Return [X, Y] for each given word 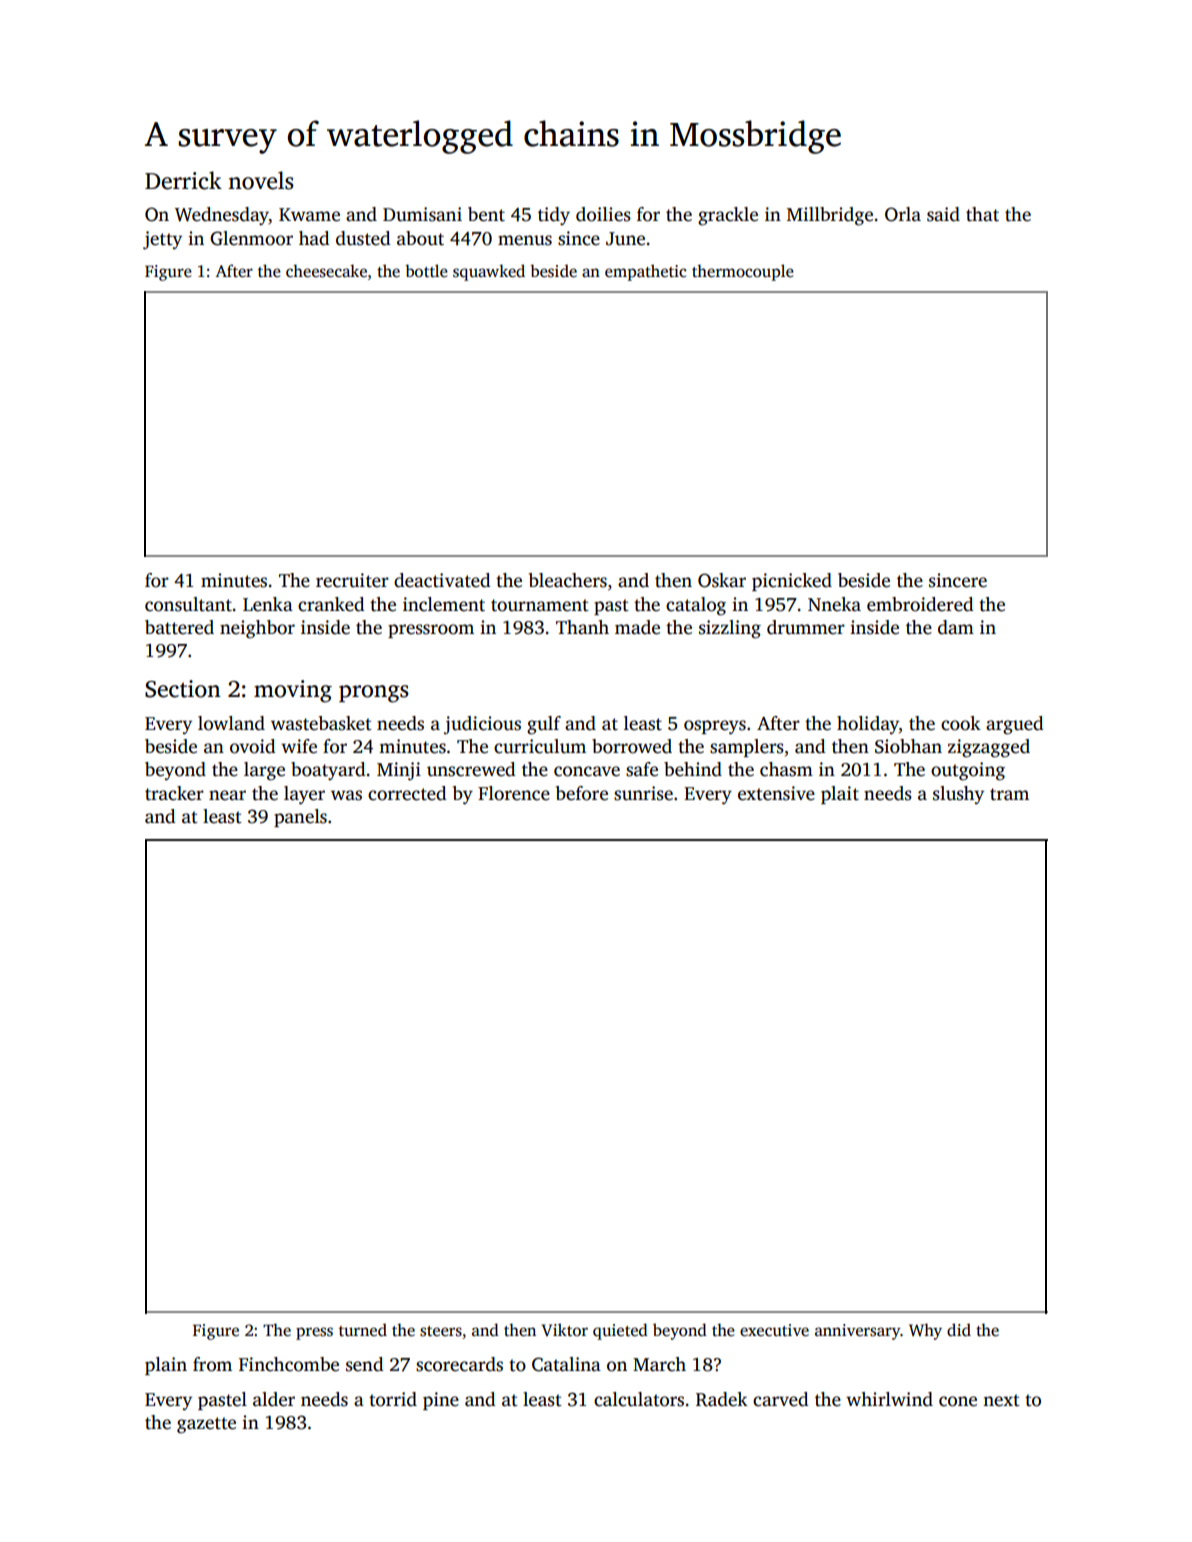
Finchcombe [289, 1364]
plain [166, 1366]
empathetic [645, 272]
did [959, 1330]
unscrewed [471, 769]
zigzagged [989, 748]
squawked [489, 272]
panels [300, 818]
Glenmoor [251, 238]
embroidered [920, 604]
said [943, 214]
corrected [407, 793]
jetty [162, 240]
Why [925, 1331]
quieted [620, 1331]
